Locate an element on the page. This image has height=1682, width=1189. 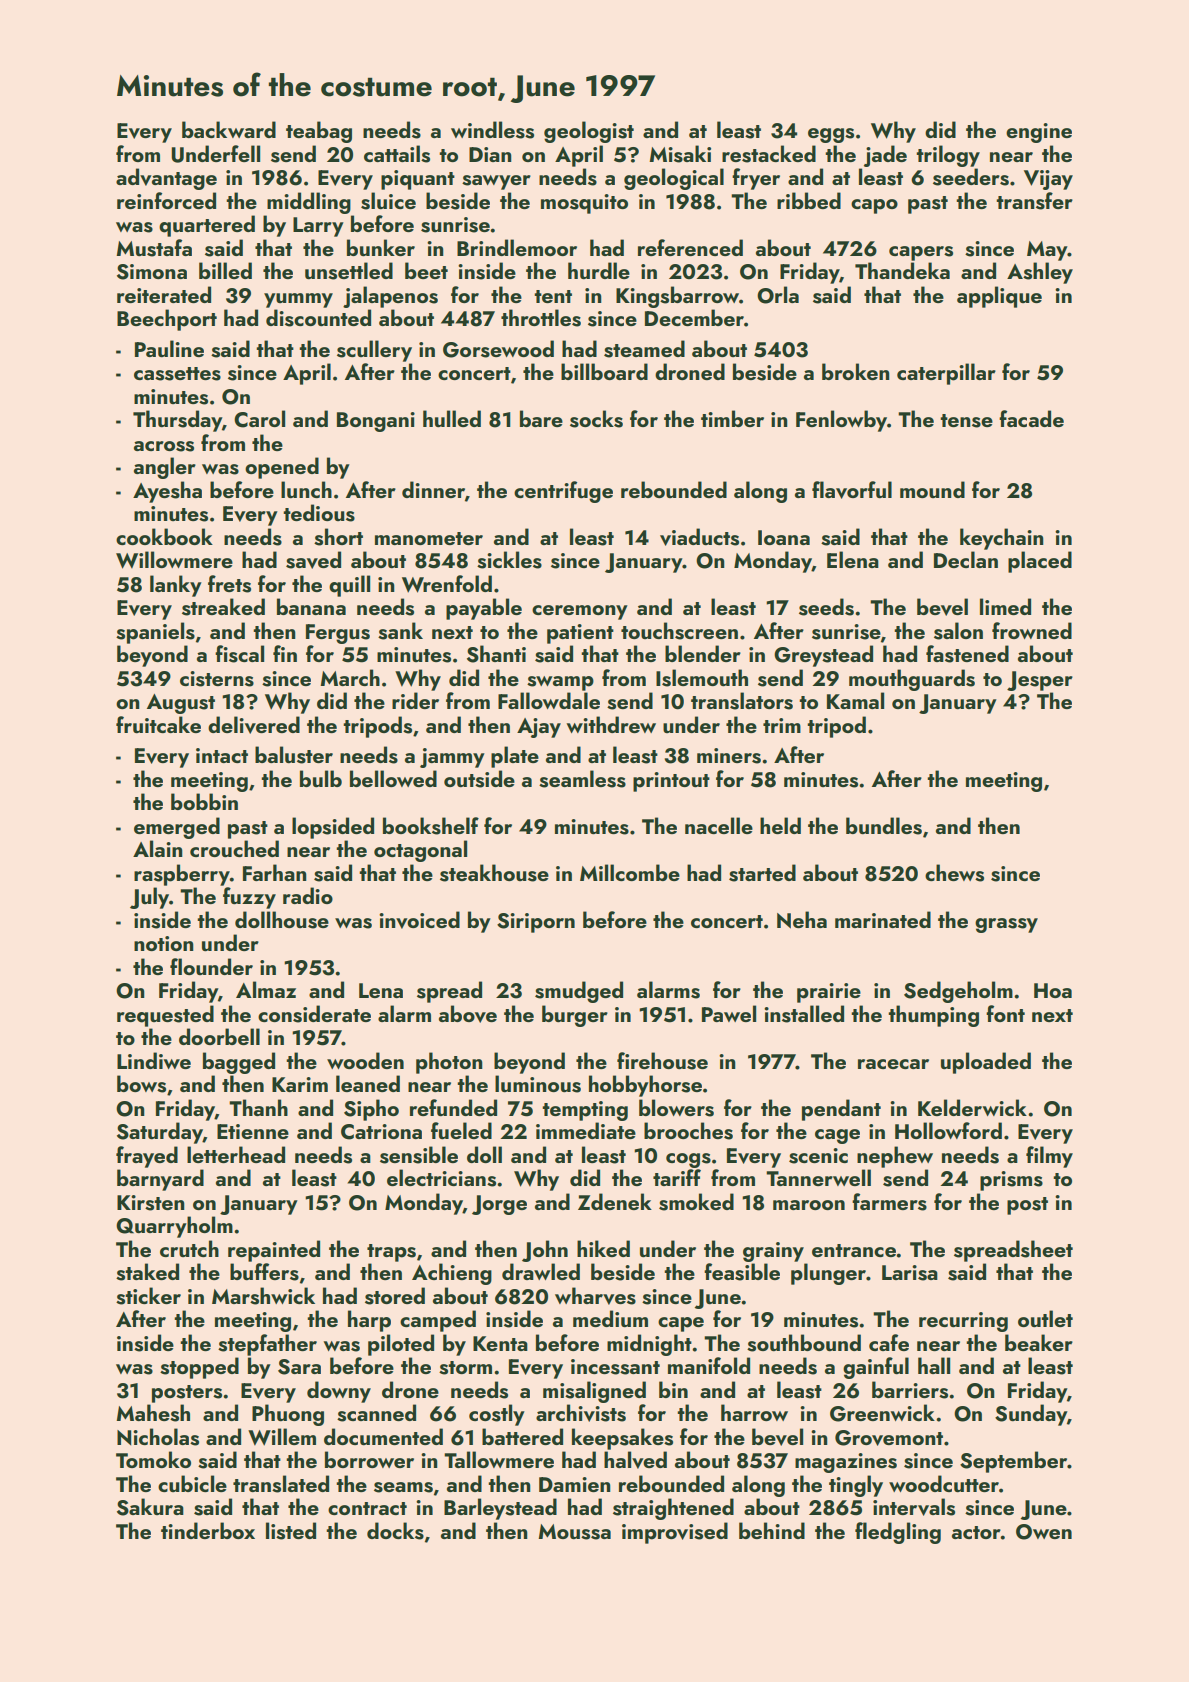
Declan is located at coordinates (966, 559).
